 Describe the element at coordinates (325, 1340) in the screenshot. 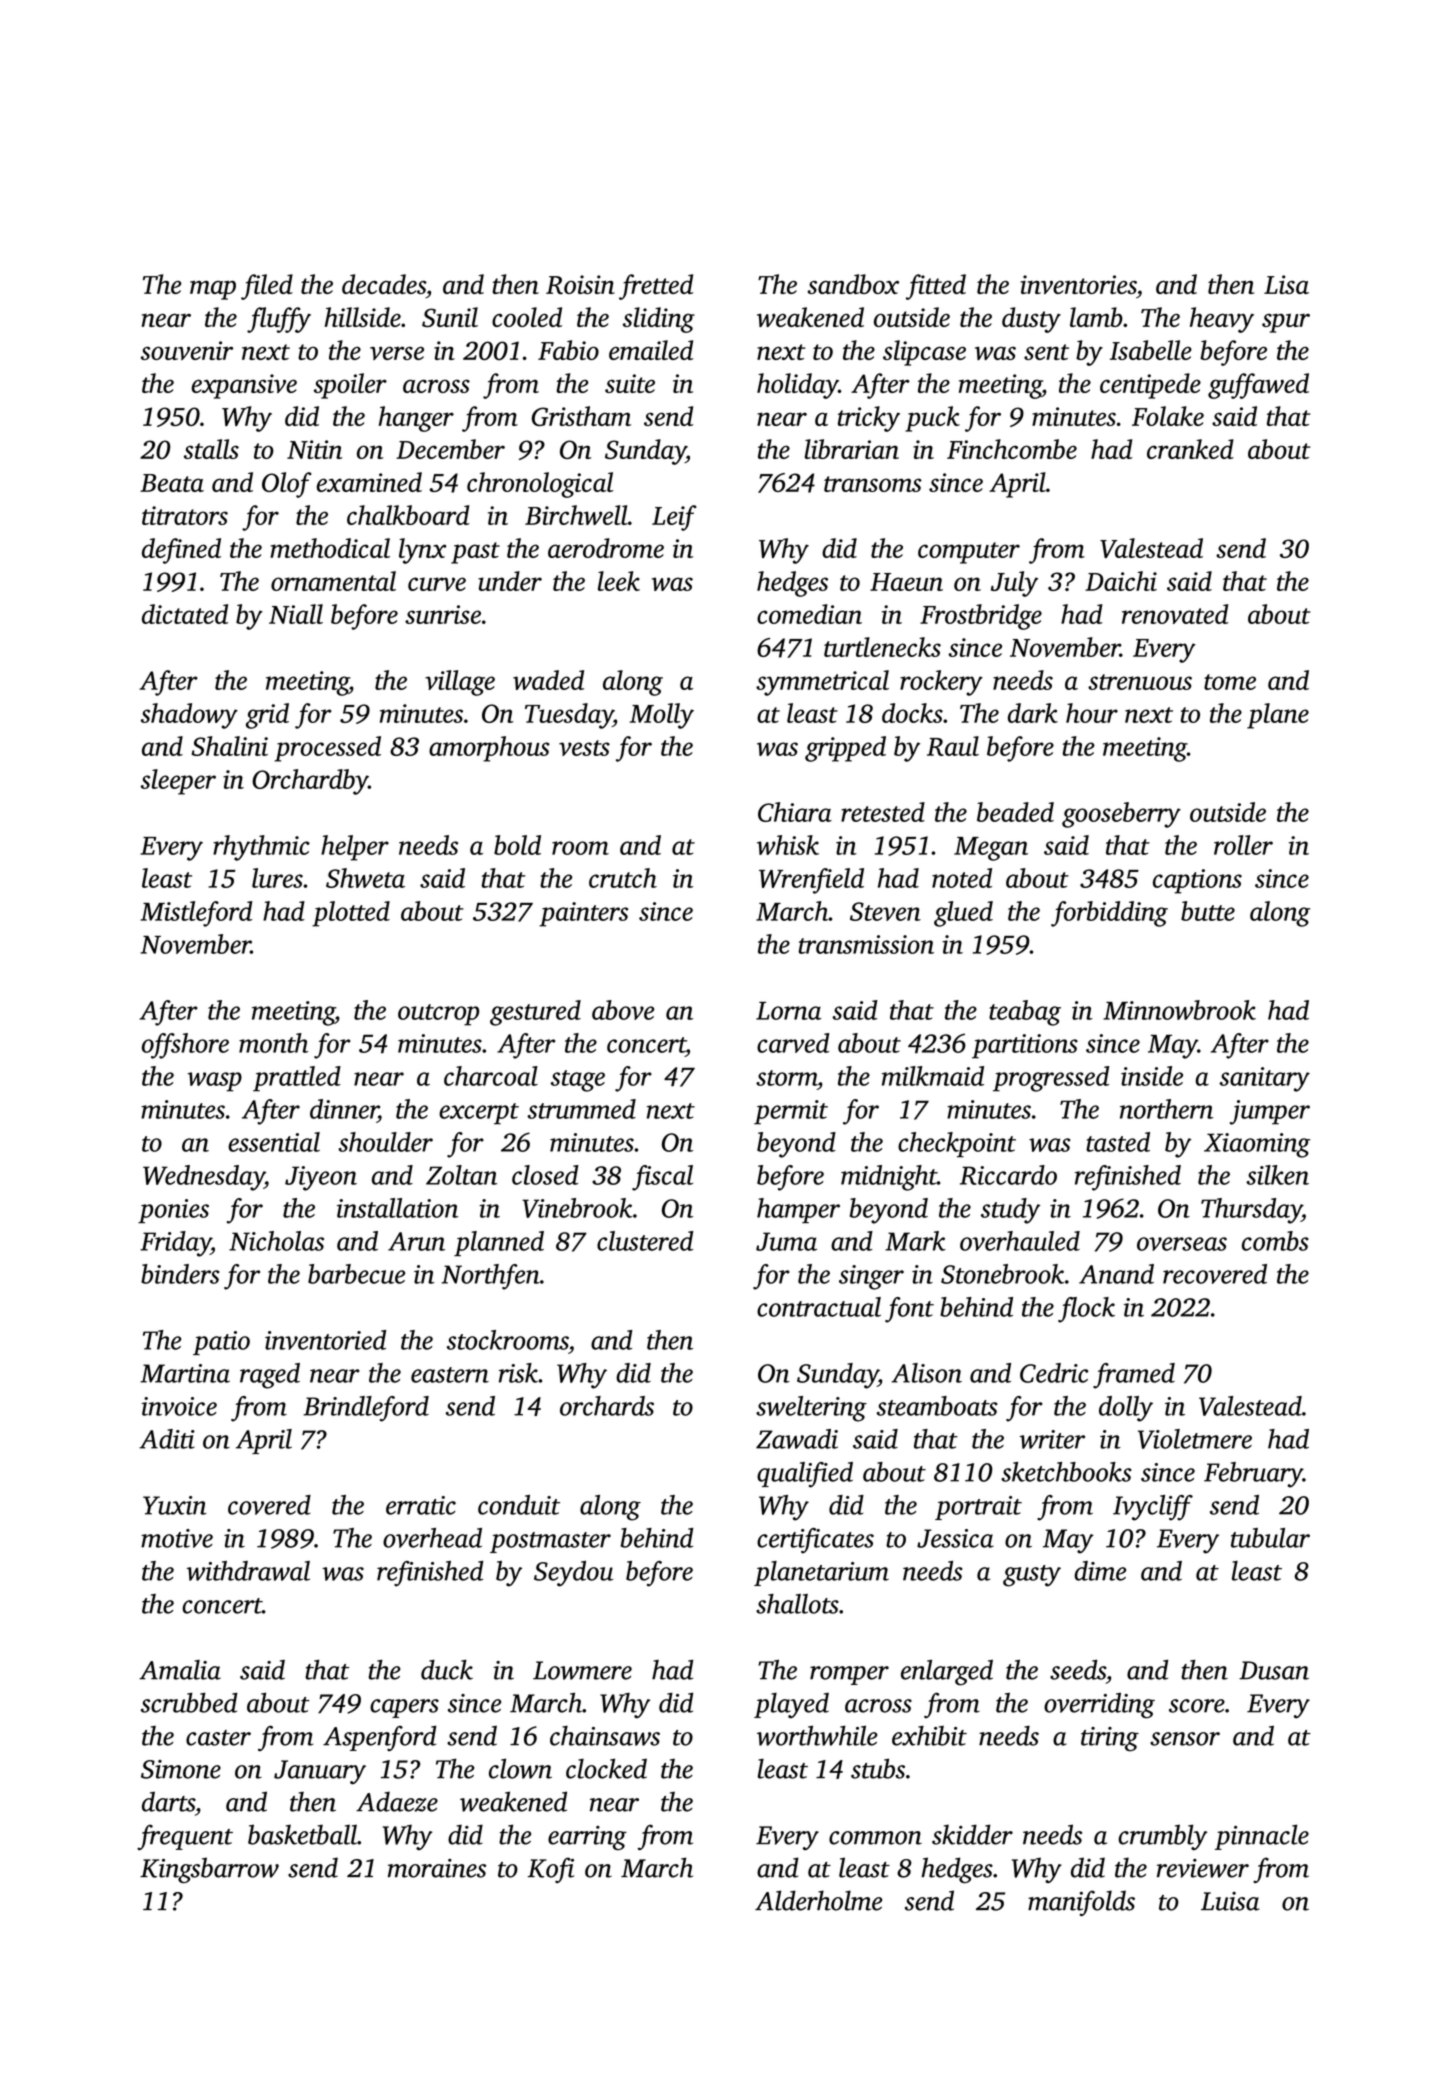

I see `inventoried` at that location.
